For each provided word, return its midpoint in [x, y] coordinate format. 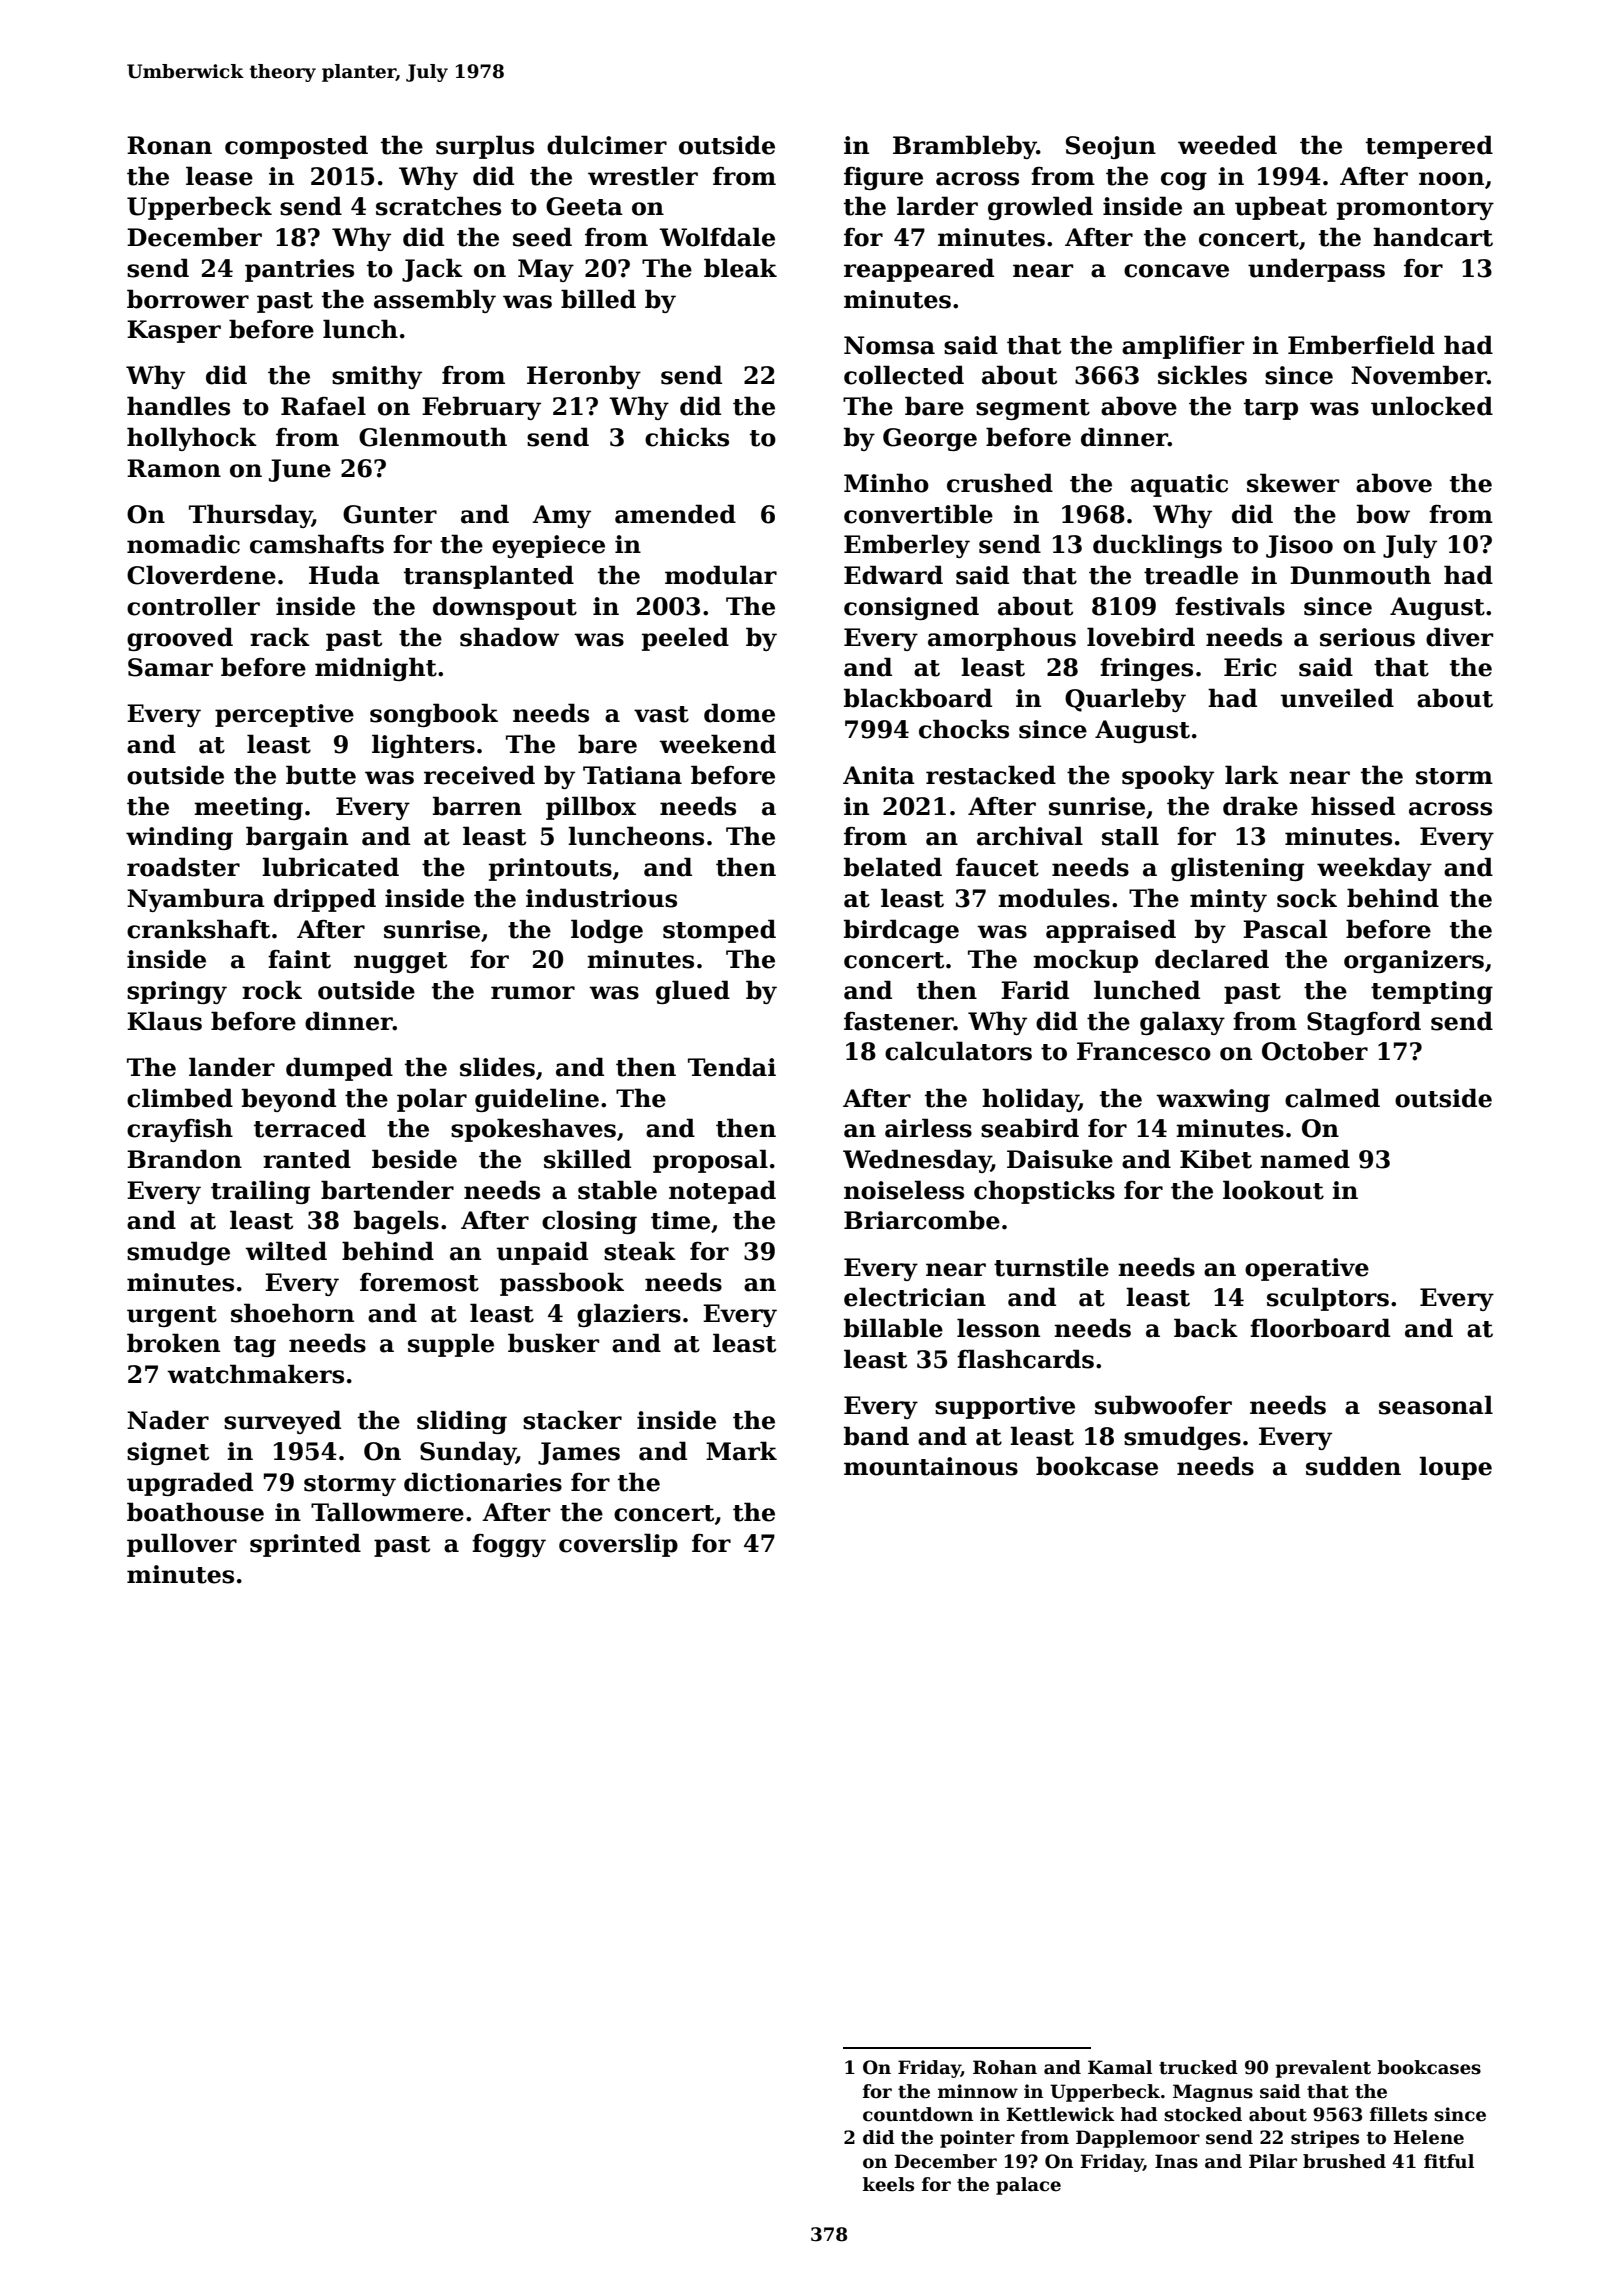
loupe [1455, 1468]
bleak [740, 268]
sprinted [305, 1545]
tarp [1271, 409]
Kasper [174, 331]
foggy [509, 1545]
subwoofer [1163, 1405]
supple [451, 1345]
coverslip [618, 1545]
